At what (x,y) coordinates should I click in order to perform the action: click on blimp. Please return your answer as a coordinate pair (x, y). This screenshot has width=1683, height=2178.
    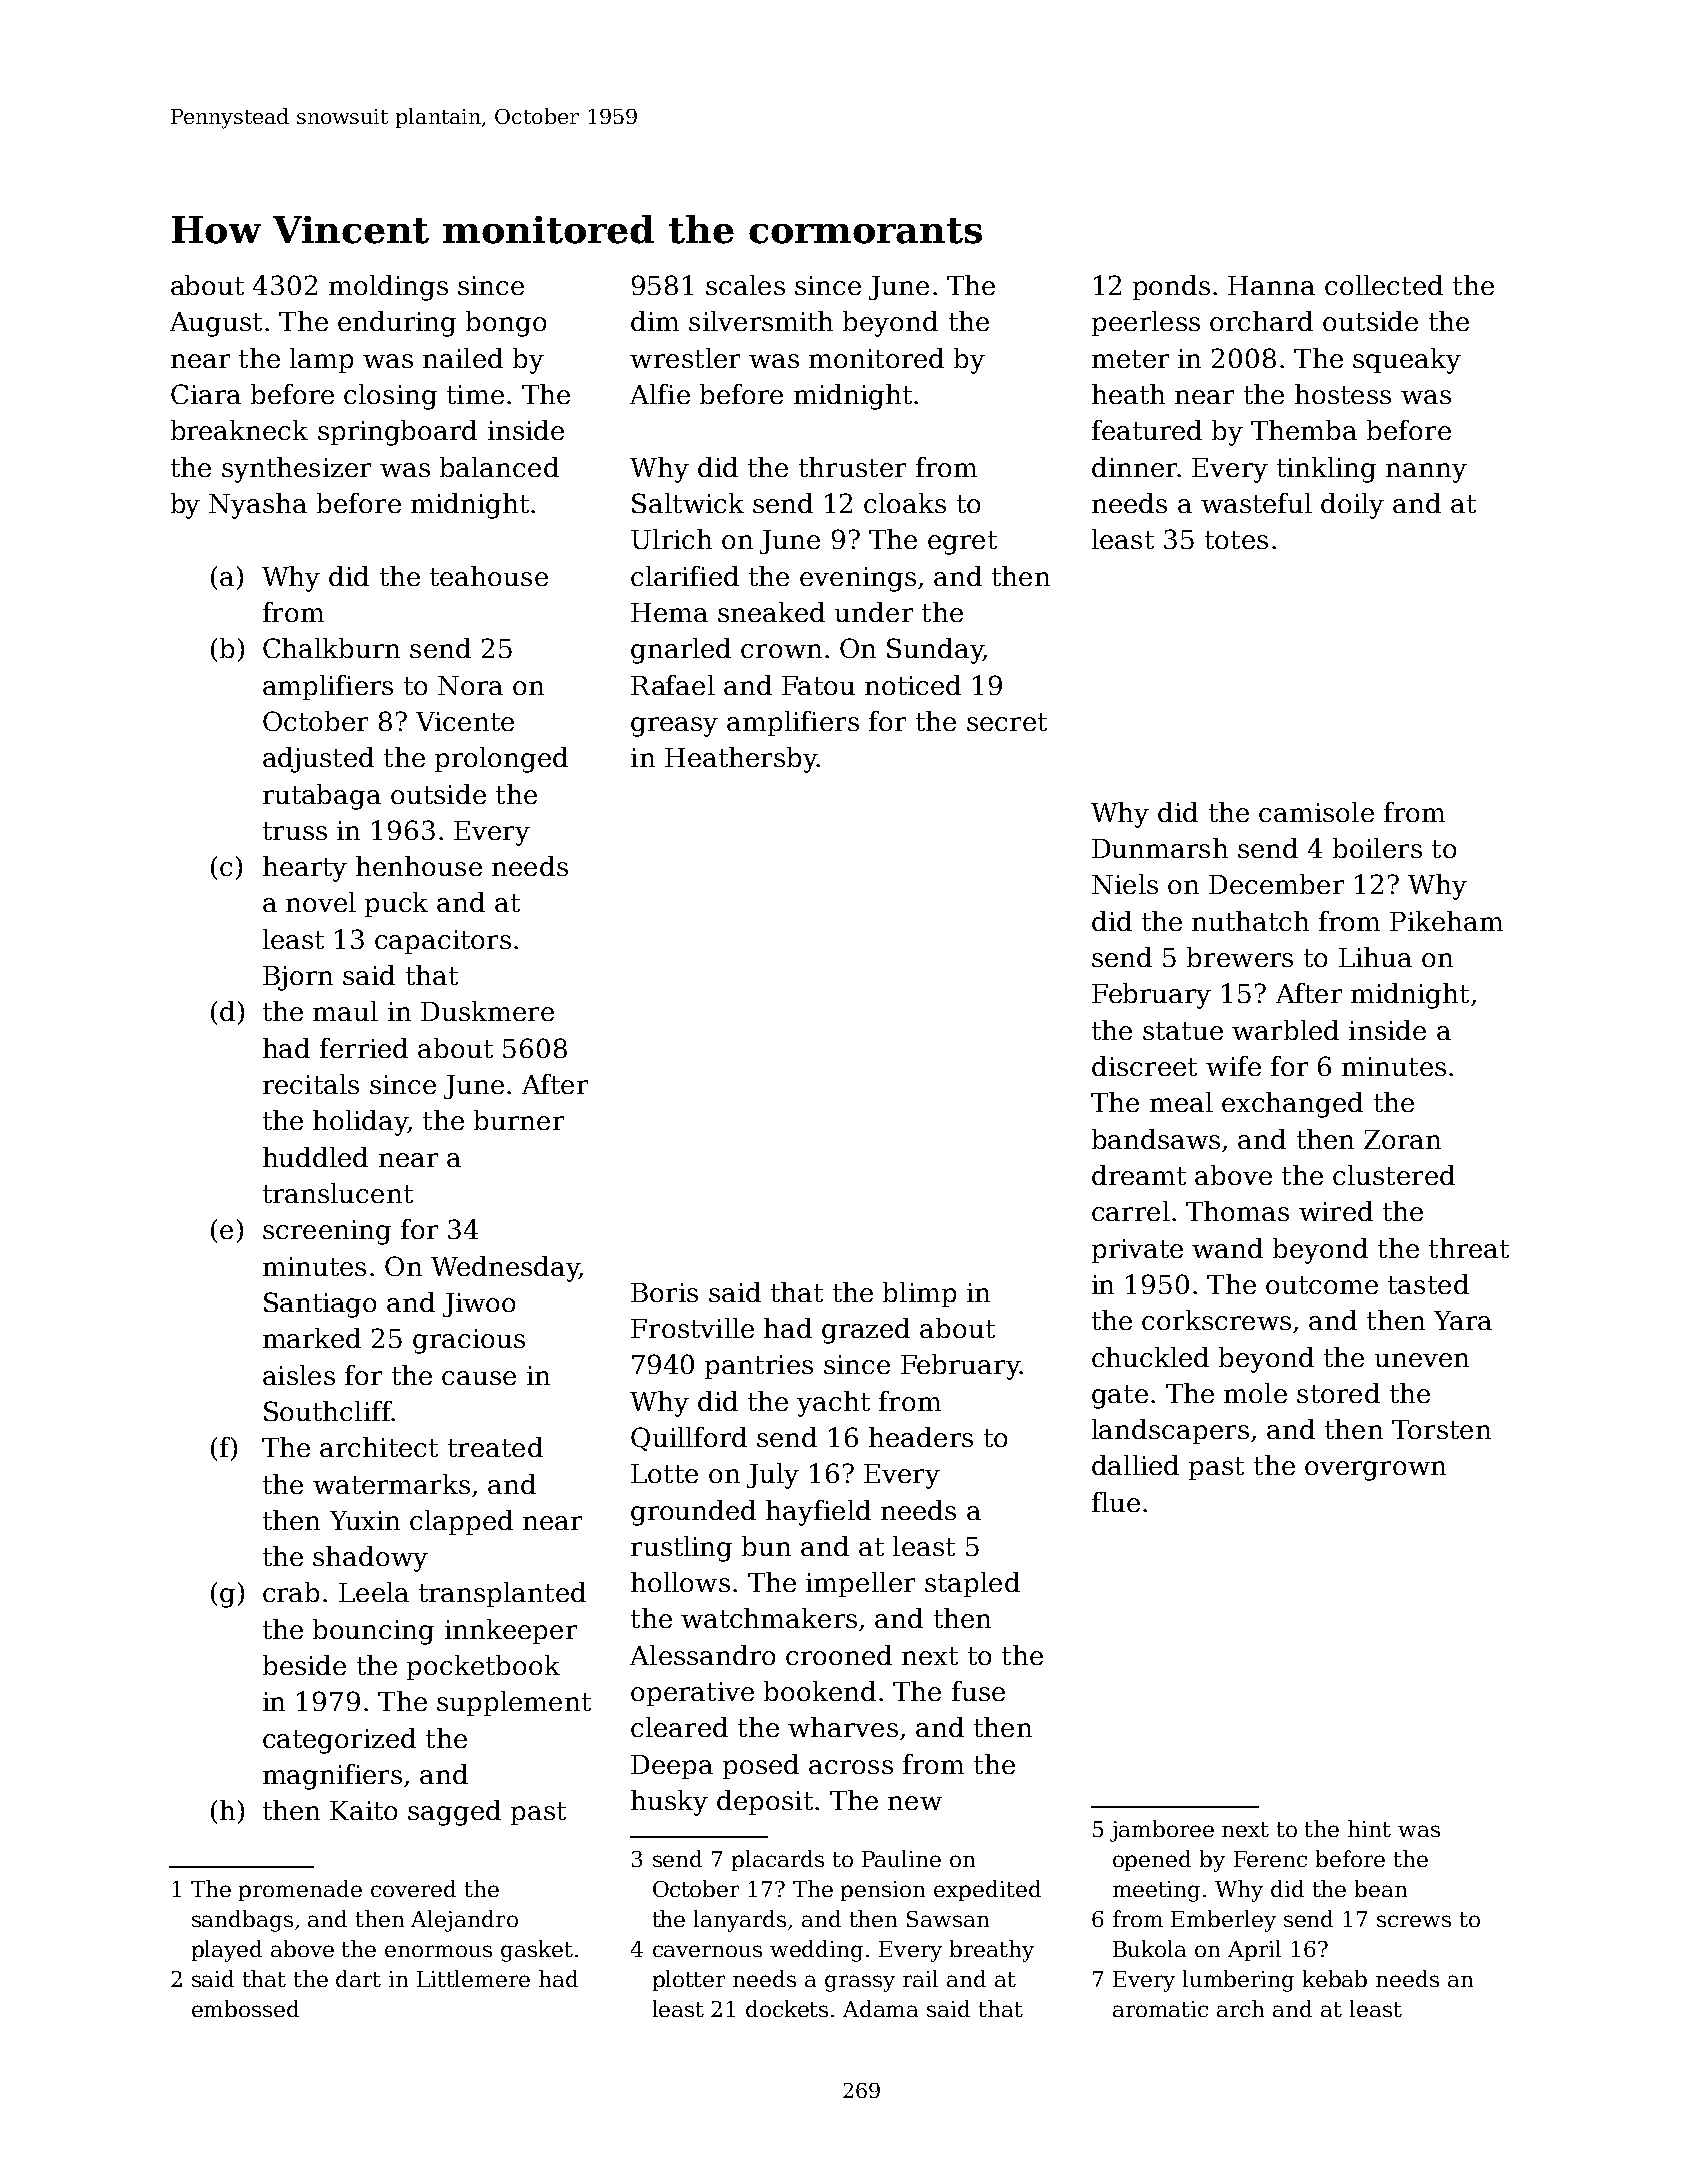
    Looking at the image, I should click on (919, 1294).
